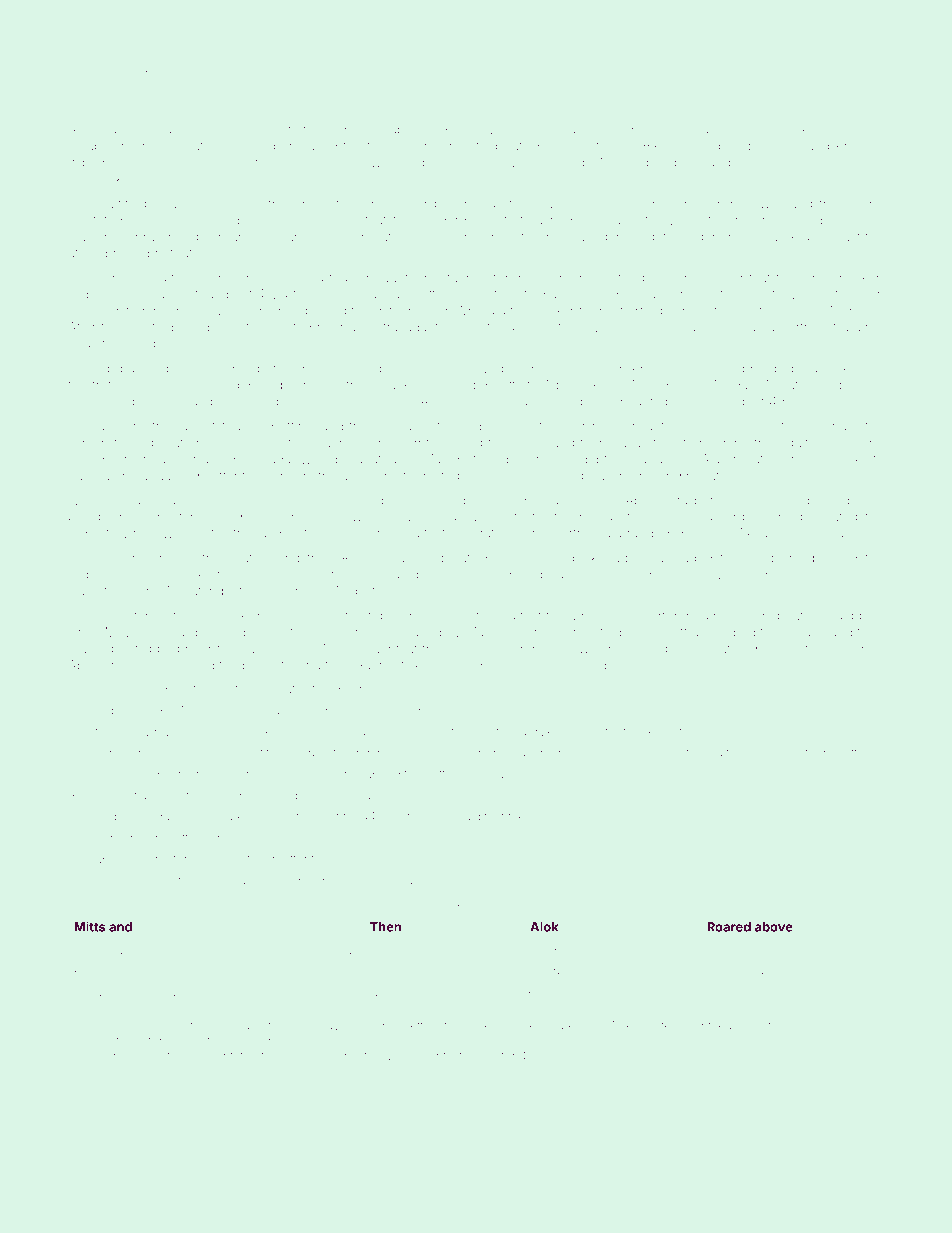 This document has width=952, height=1233. What do you see at coordinates (97, 575) in the document?
I see `stepfather` at bounding box center [97, 575].
